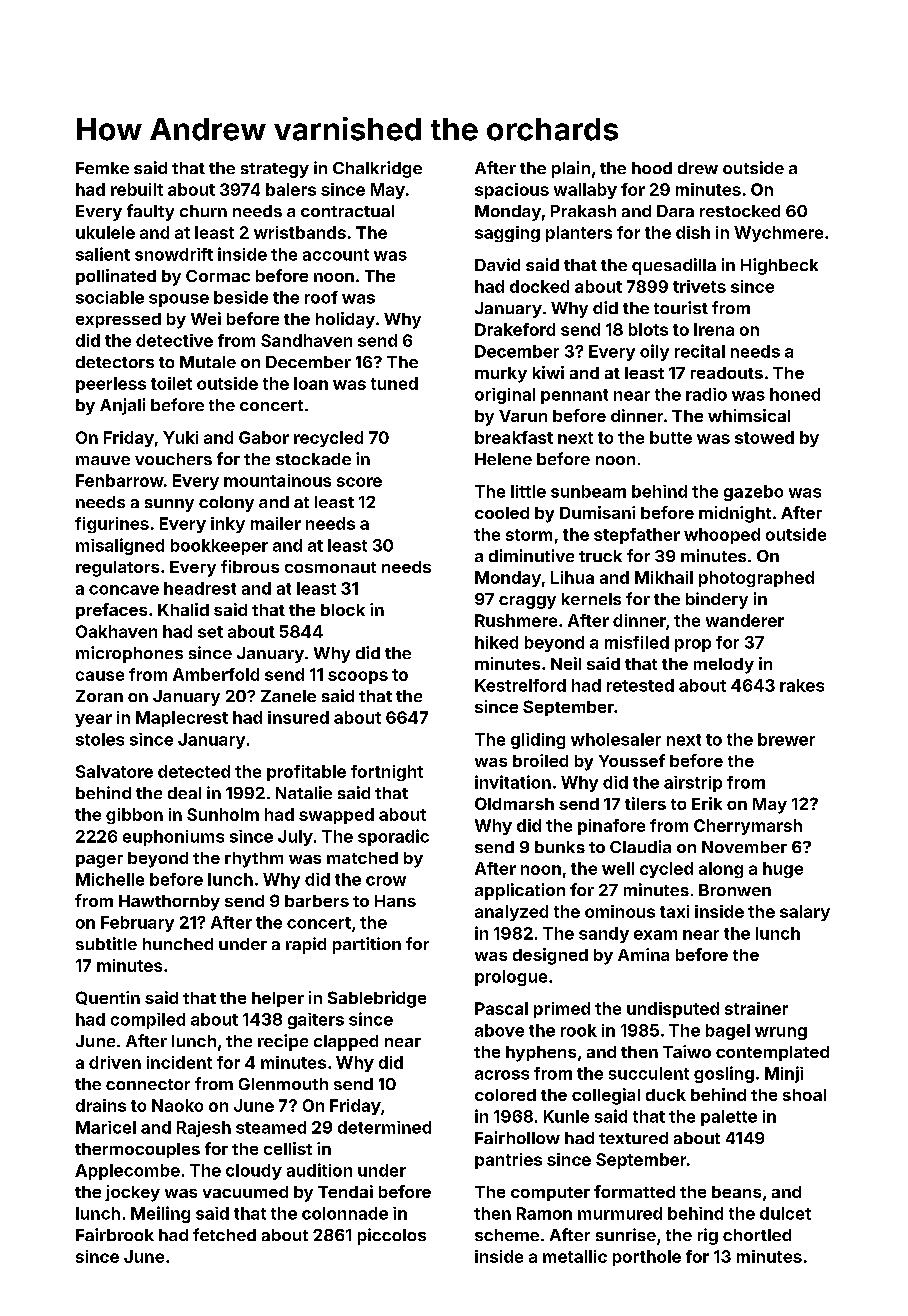 This page has height=1316, width=908. I want to click on sagging, so click(507, 234).
